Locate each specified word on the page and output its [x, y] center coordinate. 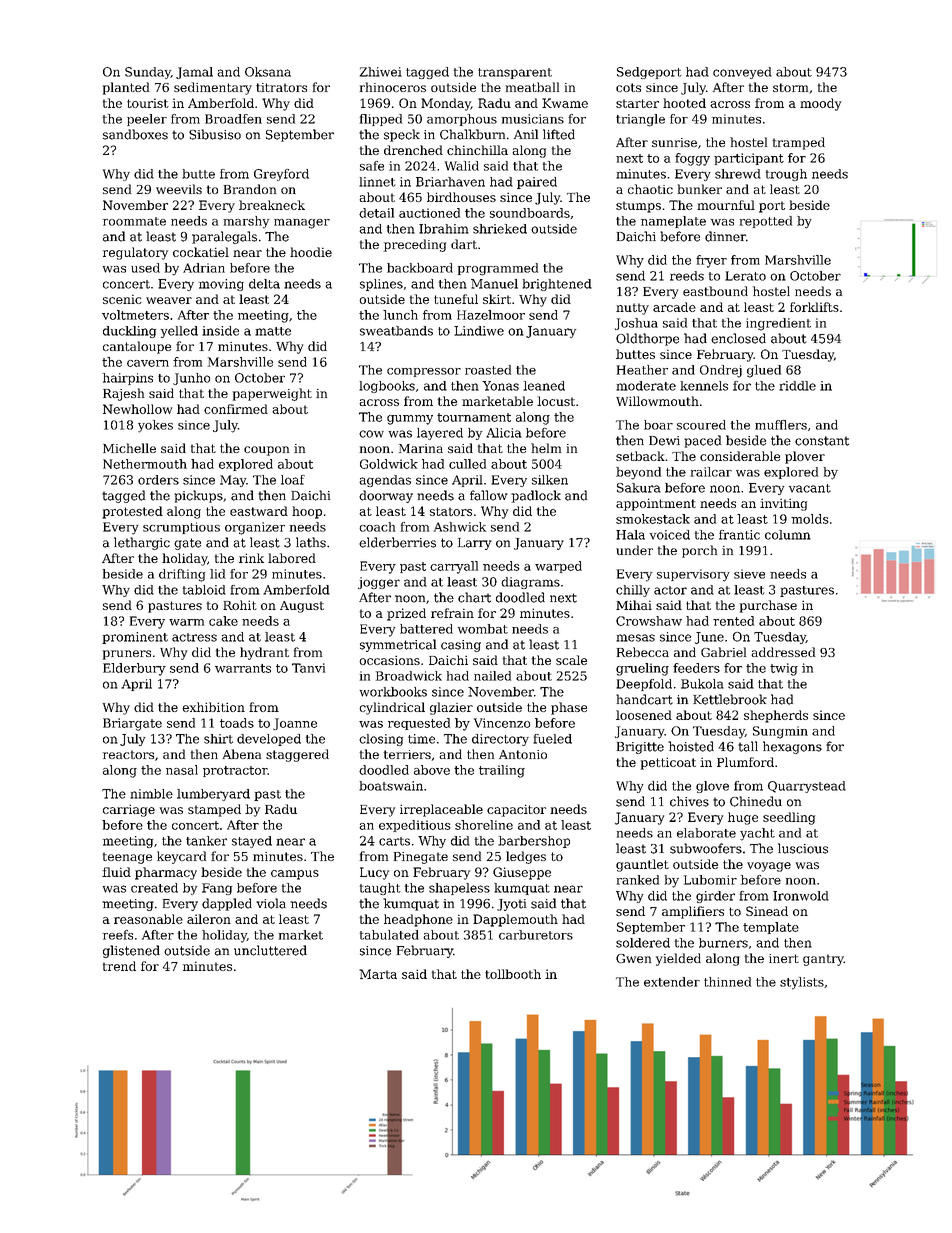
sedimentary [213, 88]
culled [467, 464]
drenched [413, 150]
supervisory [693, 575]
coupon [266, 451]
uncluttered [270, 950]
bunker [700, 189]
